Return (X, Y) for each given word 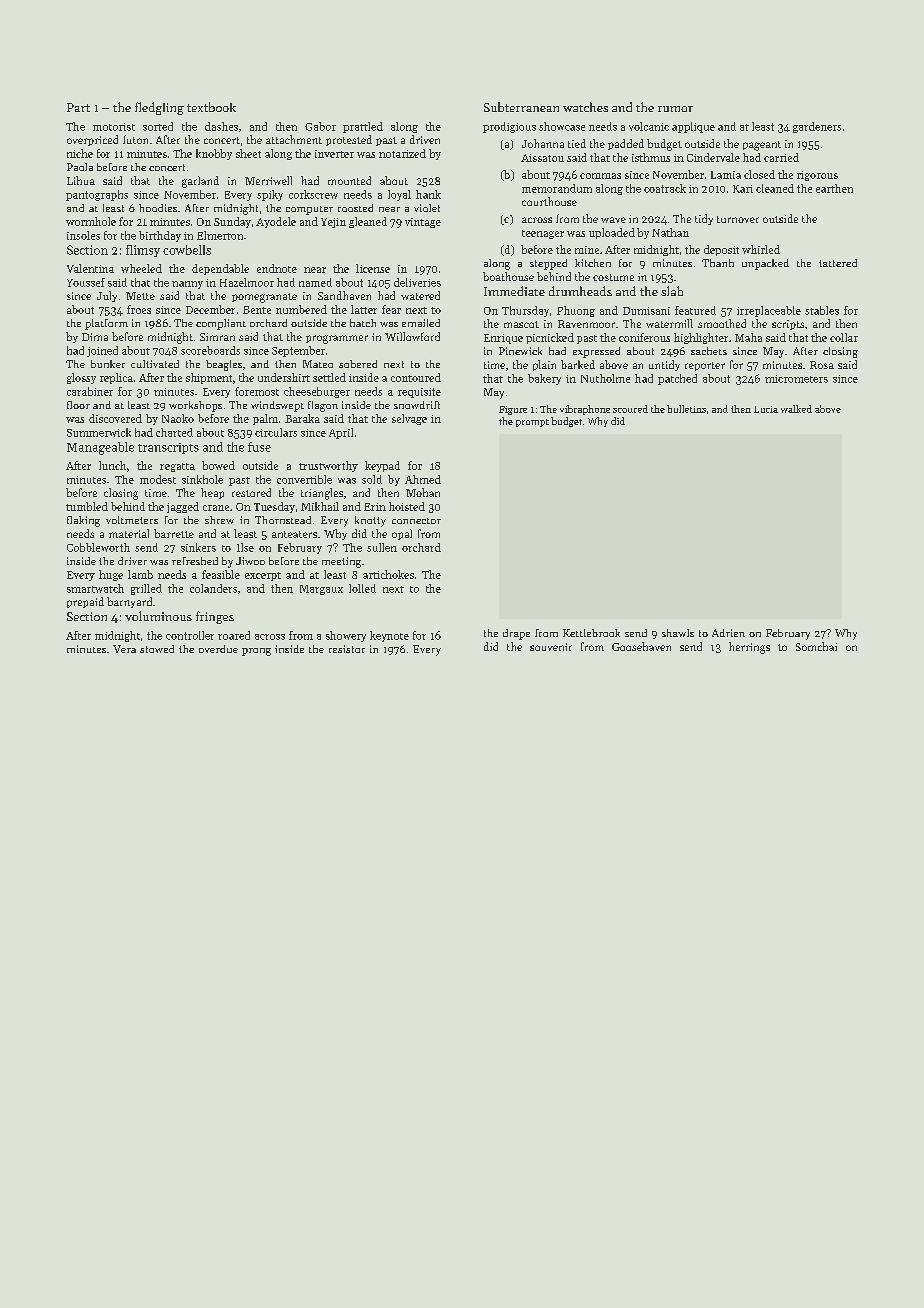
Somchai (816, 646)
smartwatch (95, 588)
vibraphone (585, 410)
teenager (543, 234)
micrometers (796, 379)
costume (613, 277)
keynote (389, 636)
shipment (209, 378)
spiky (270, 195)
